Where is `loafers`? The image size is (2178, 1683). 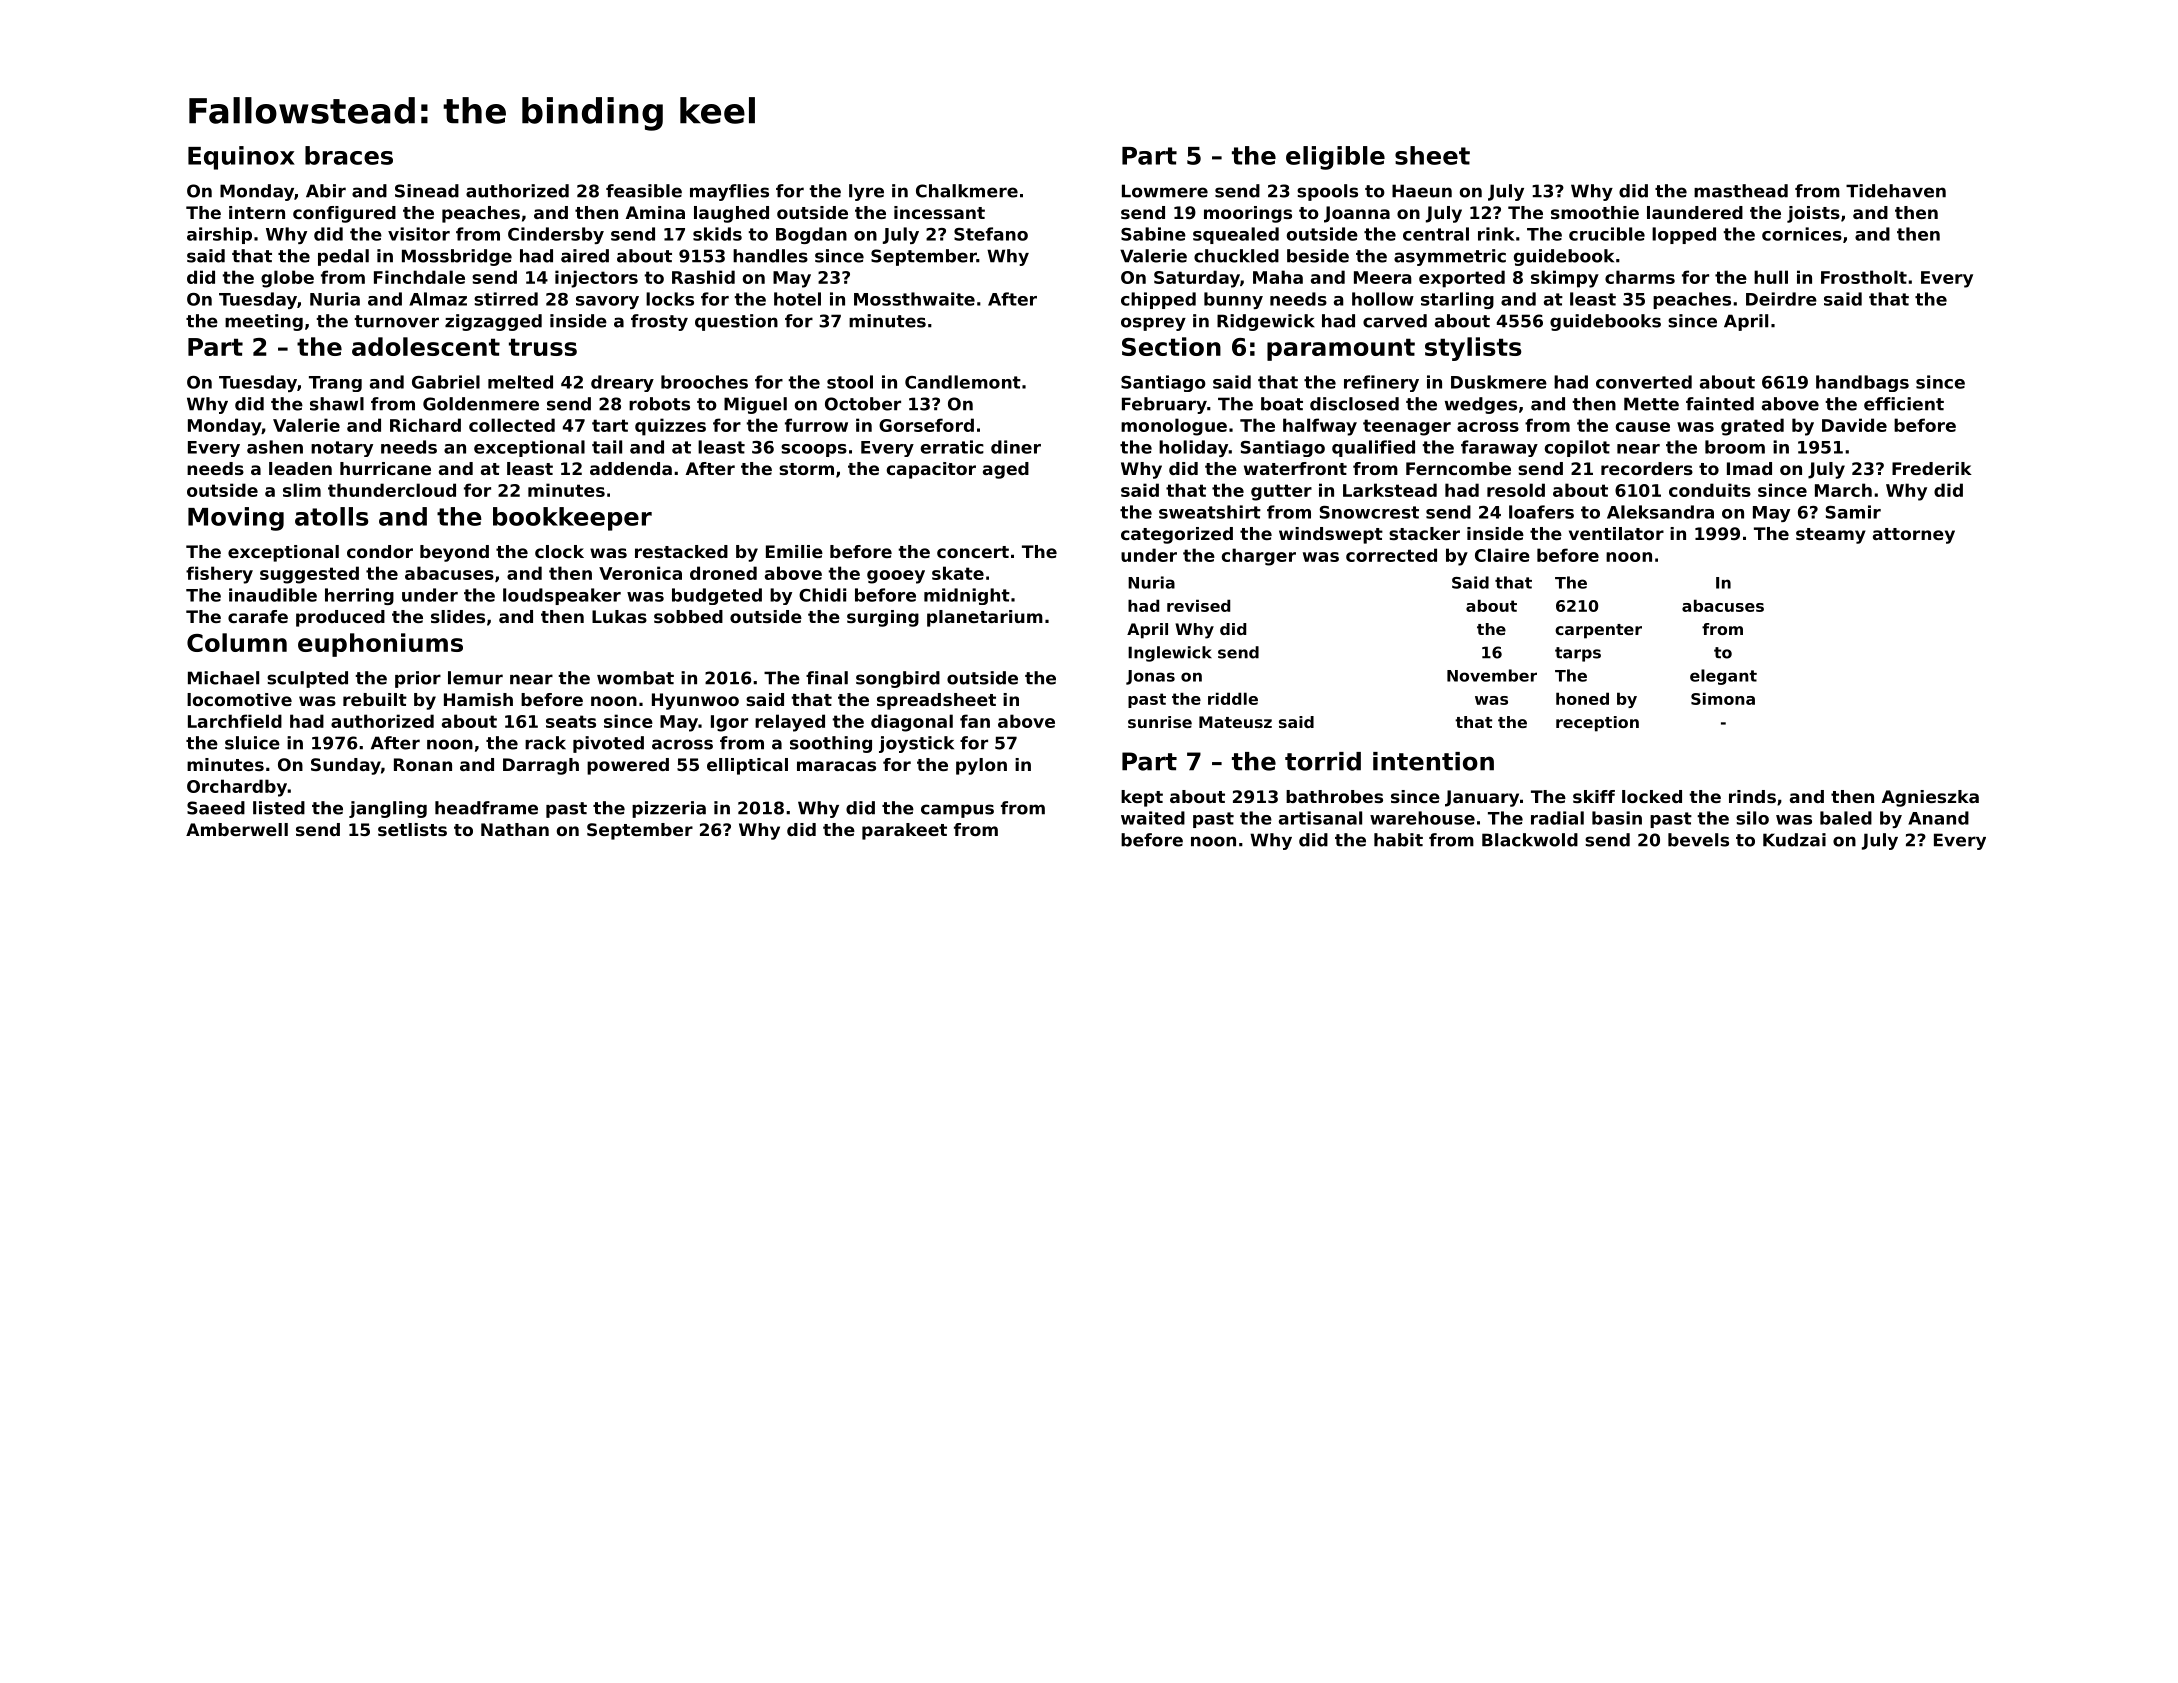
loafers is located at coordinates (1541, 512).
